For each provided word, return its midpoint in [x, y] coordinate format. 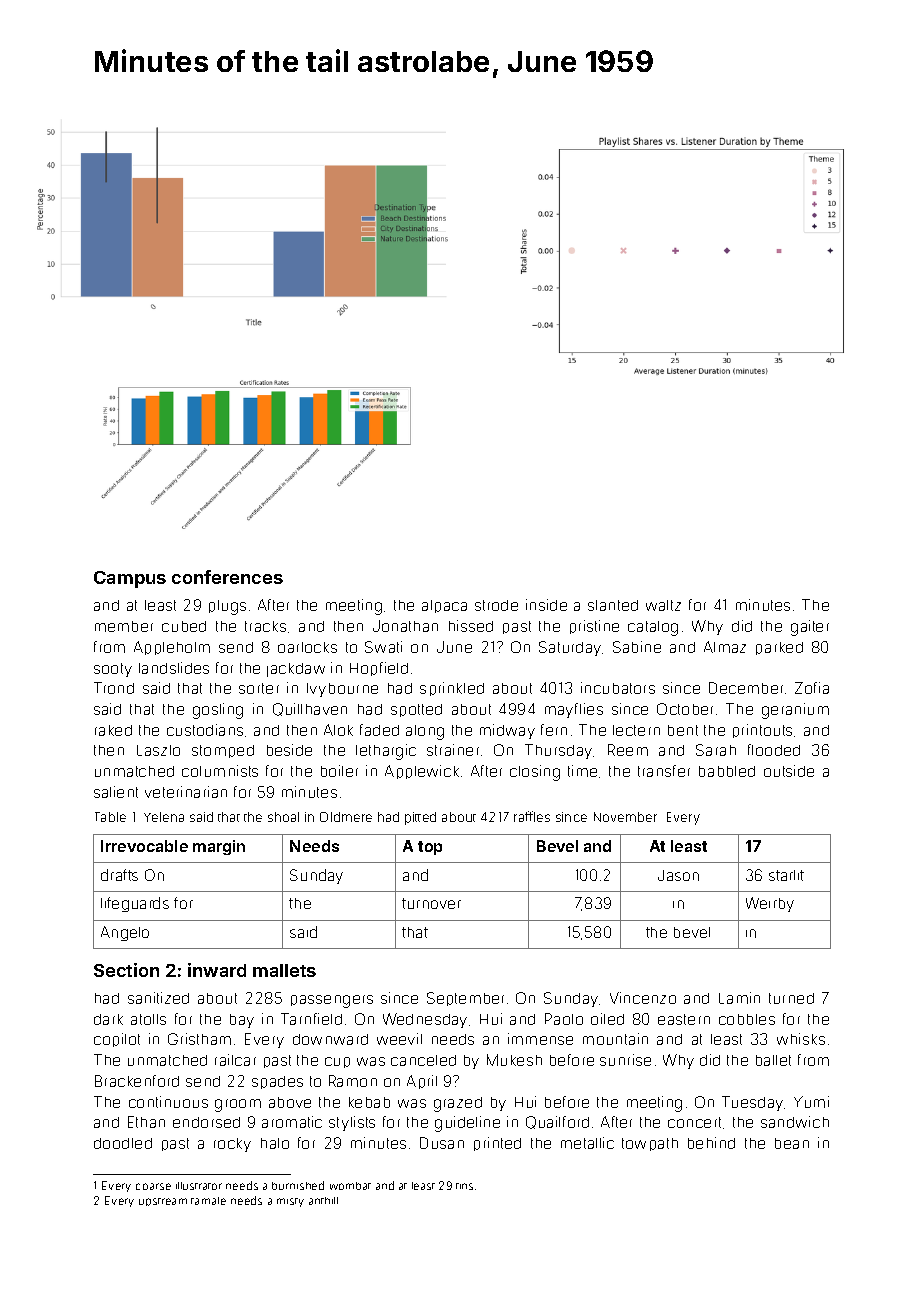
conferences [227, 577]
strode [496, 605]
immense [540, 1039]
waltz [663, 605]
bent [683, 730]
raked [113, 730]
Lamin [739, 998]
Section [126, 970]
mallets [284, 970]
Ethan [146, 1122]
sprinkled [452, 689]
